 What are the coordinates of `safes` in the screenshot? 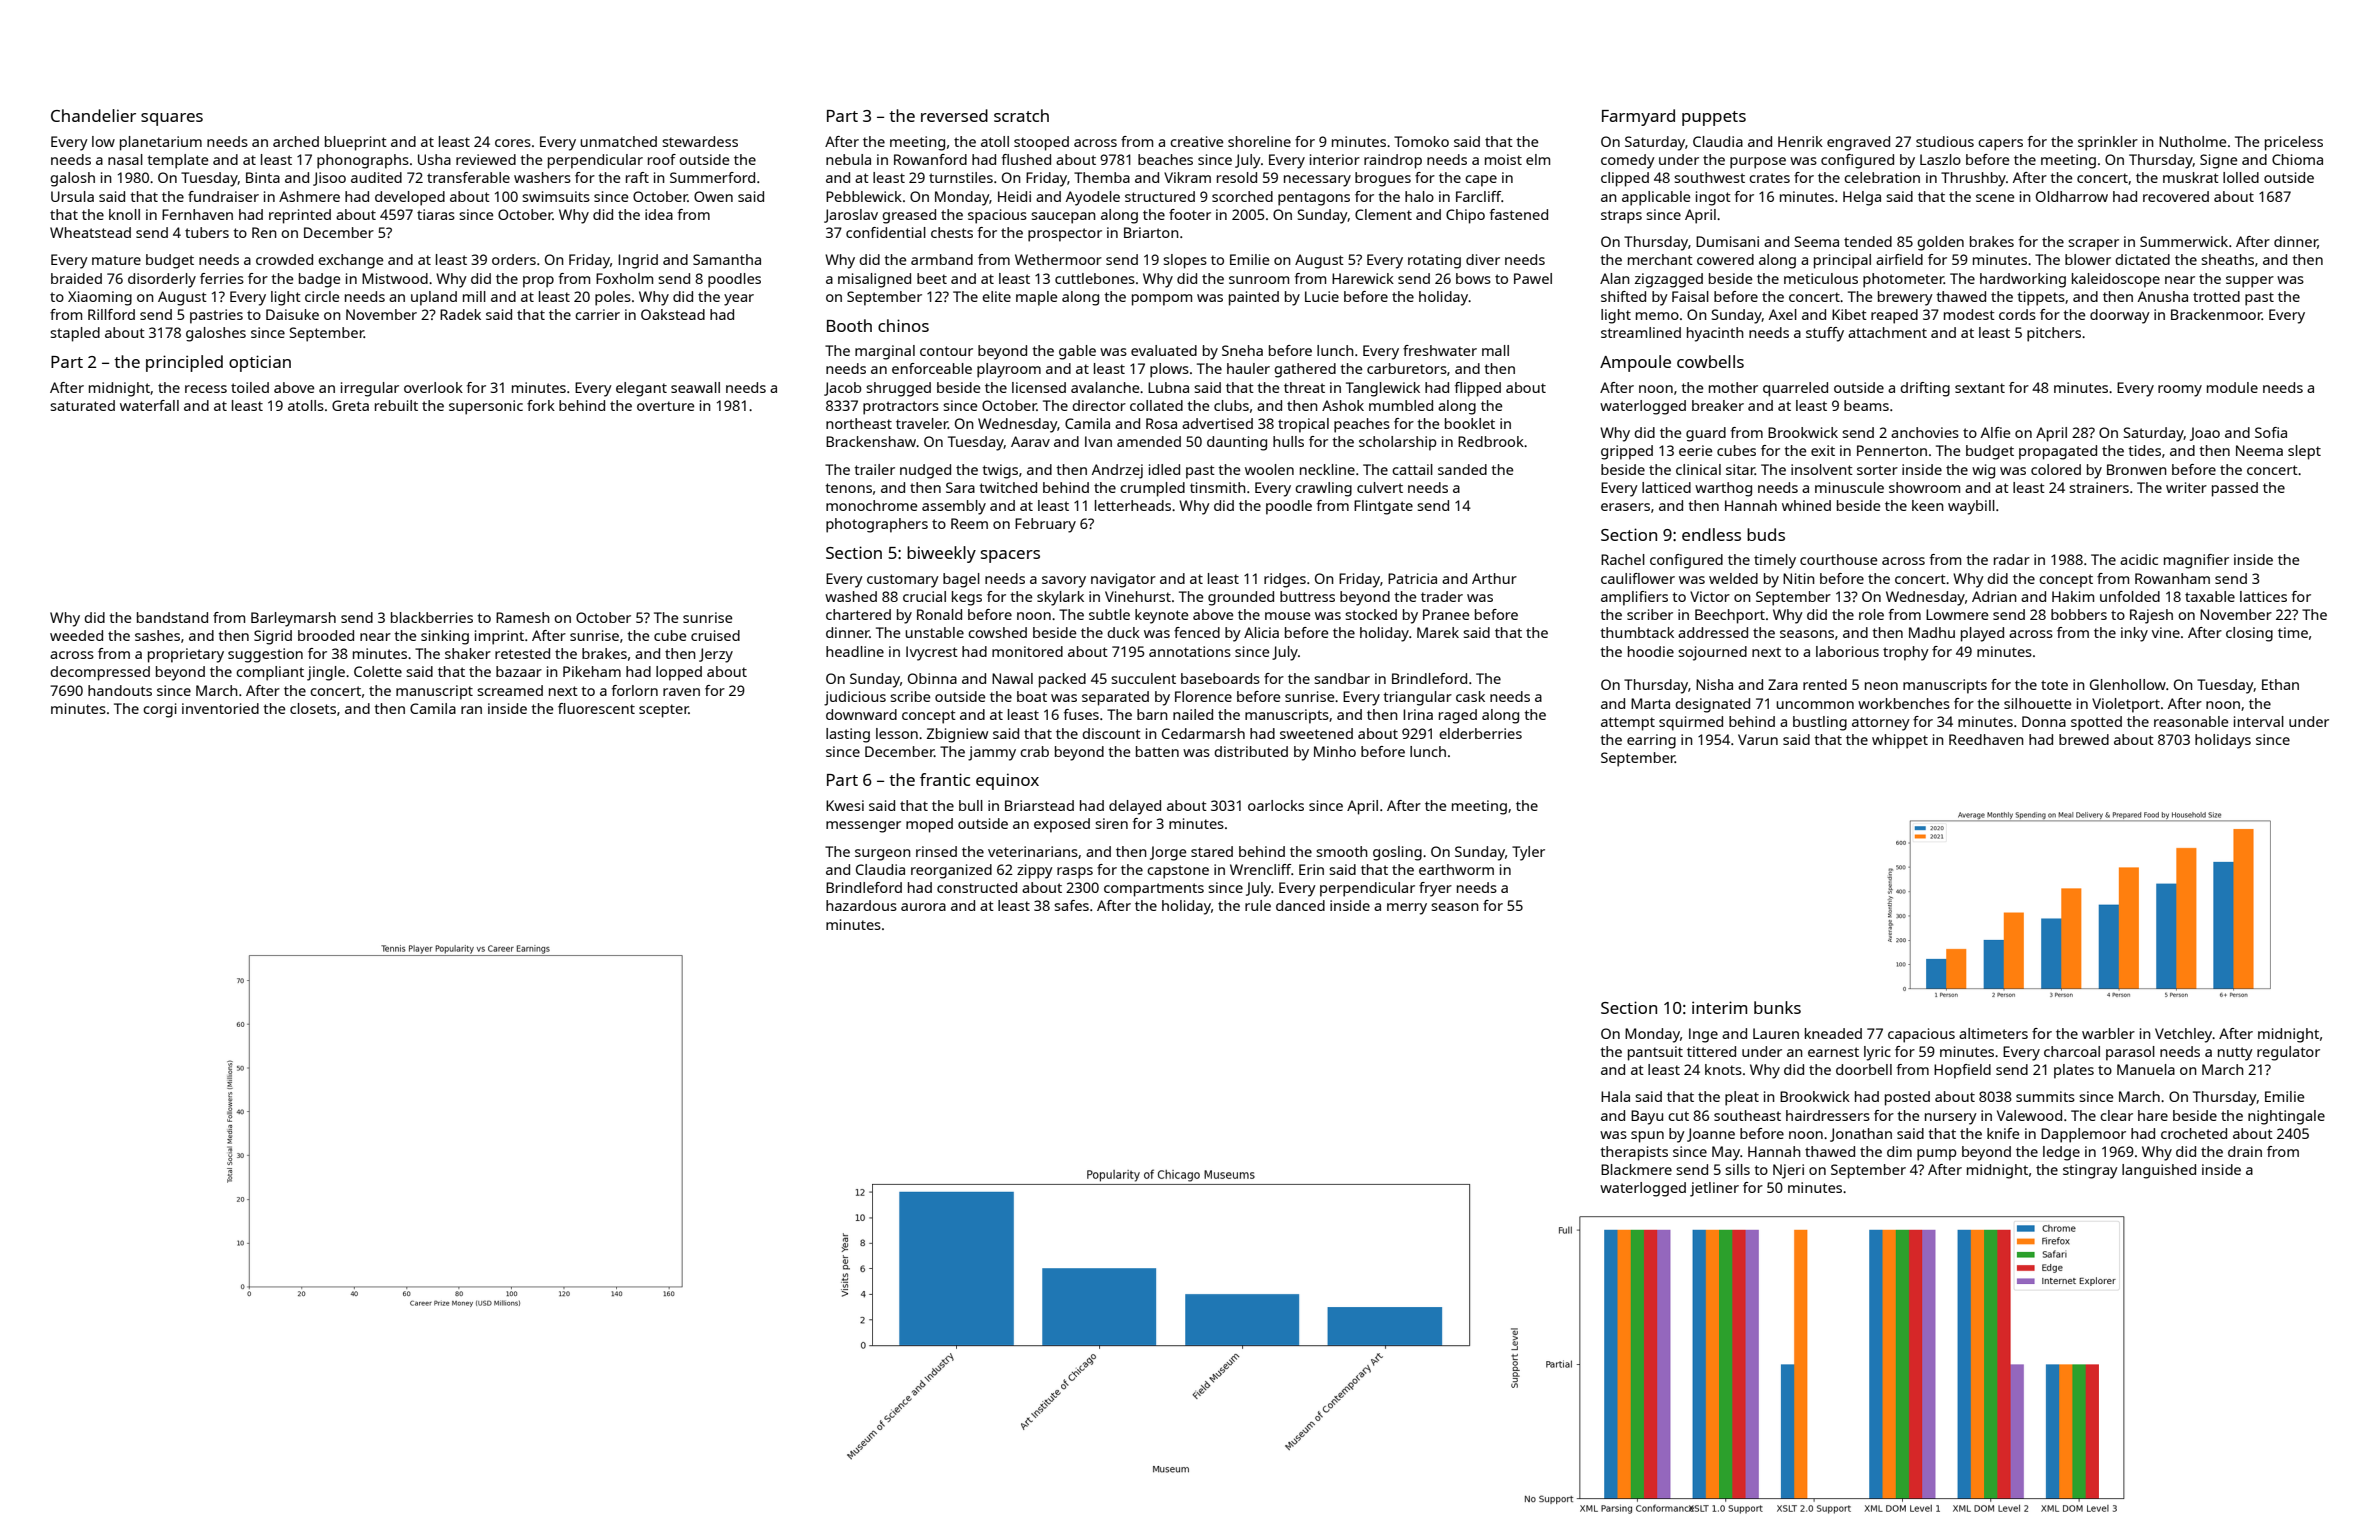 It's located at (1071, 905).
